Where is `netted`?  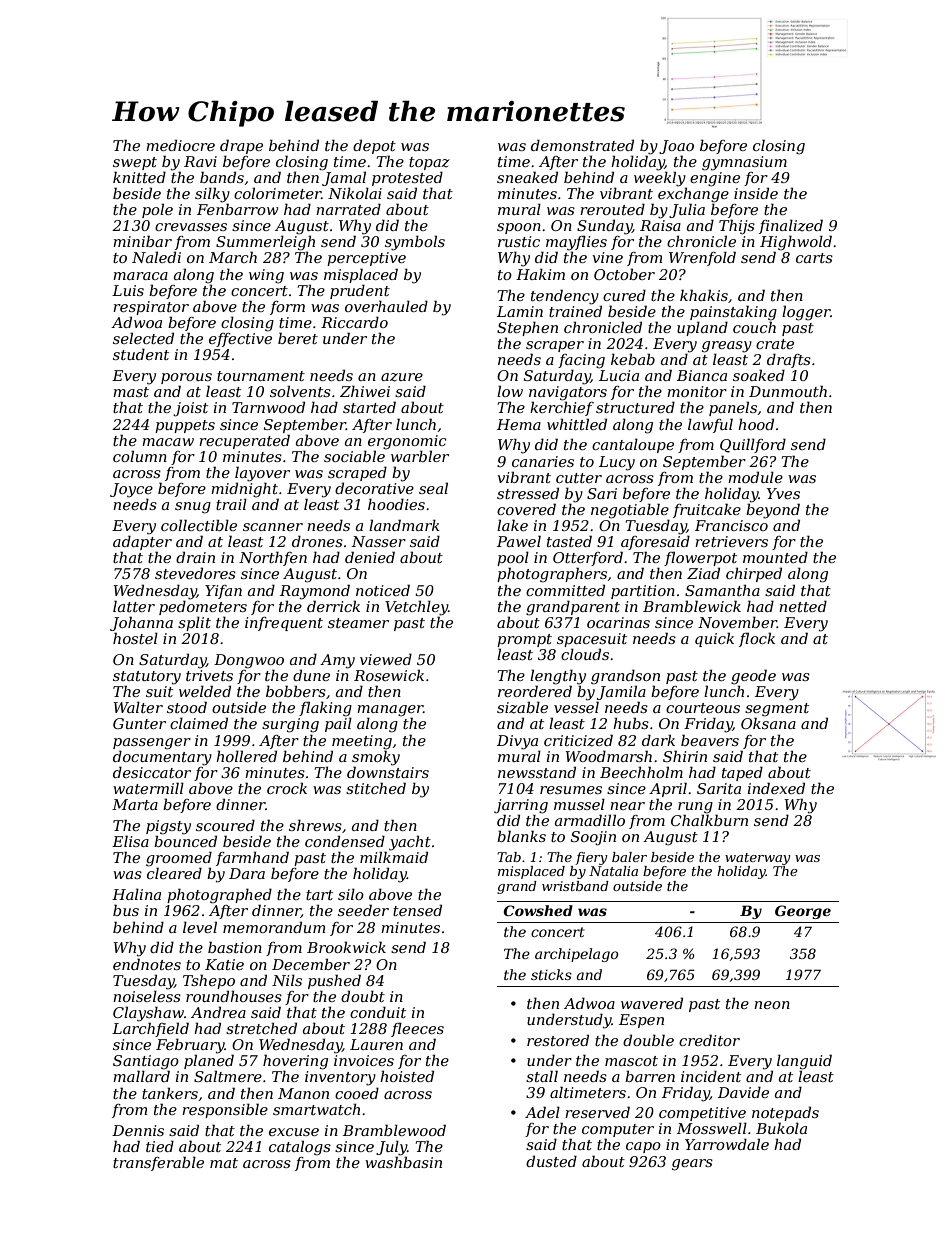 netted is located at coordinates (803, 606).
